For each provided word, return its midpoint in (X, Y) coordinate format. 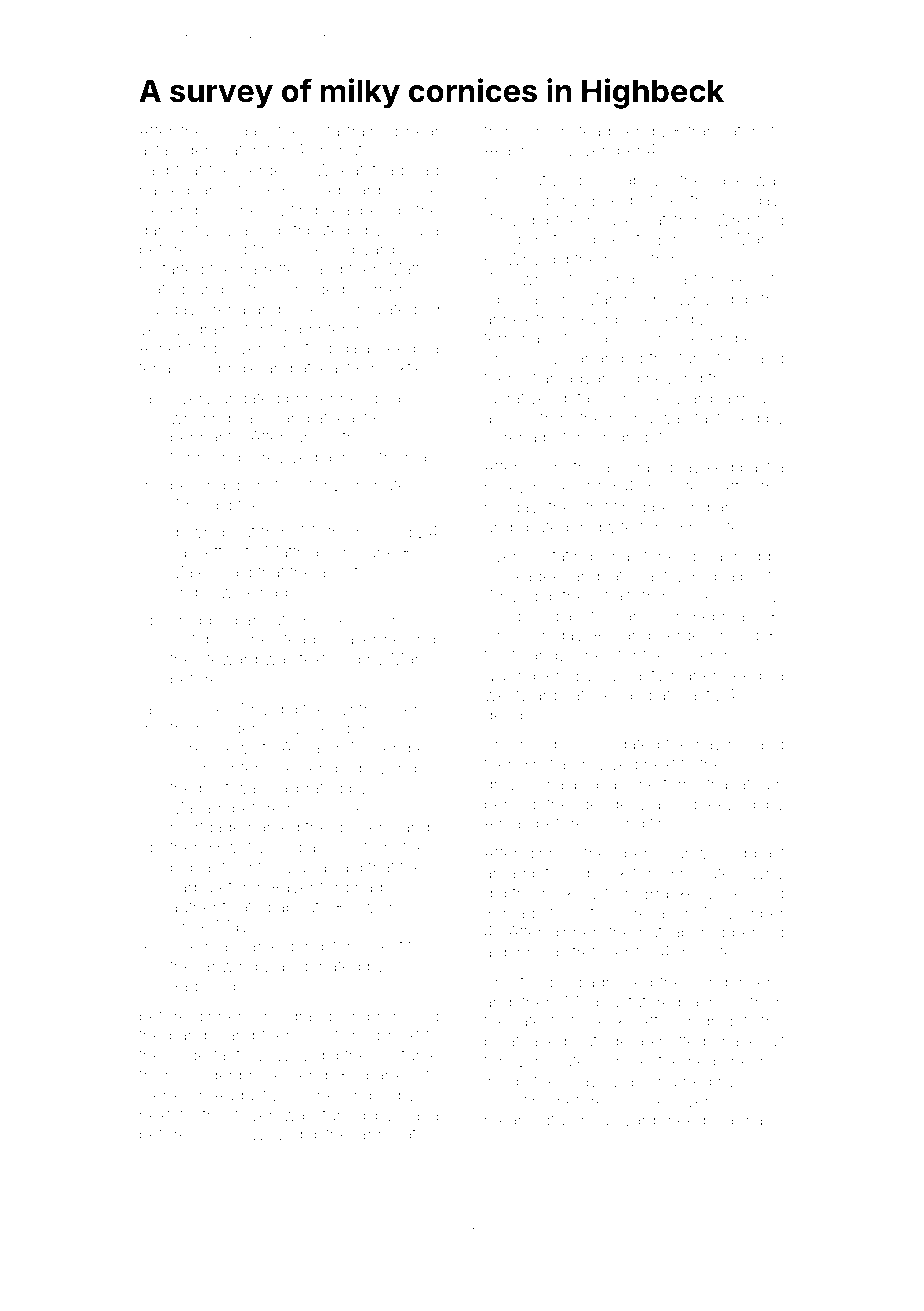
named (274, 827)
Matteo (414, 269)
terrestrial (697, 784)
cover (693, 656)
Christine (517, 1100)
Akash (506, 150)
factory (238, 1056)
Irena (227, 309)
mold (538, 744)
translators (726, 131)
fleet (500, 654)
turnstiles (712, 358)
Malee (193, 571)
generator (222, 152)
